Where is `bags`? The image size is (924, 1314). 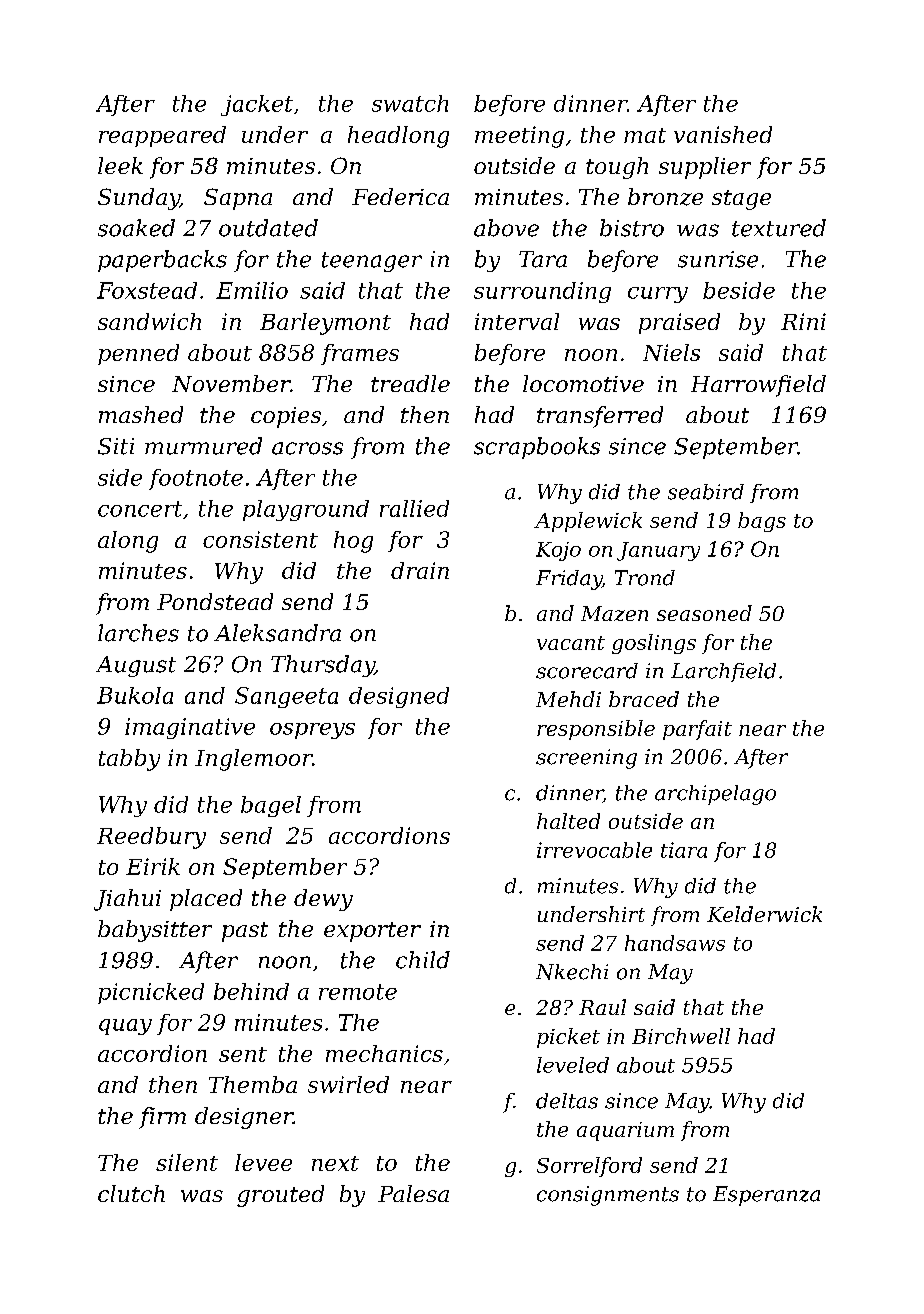
bags is located at coordinates (762, 522).
